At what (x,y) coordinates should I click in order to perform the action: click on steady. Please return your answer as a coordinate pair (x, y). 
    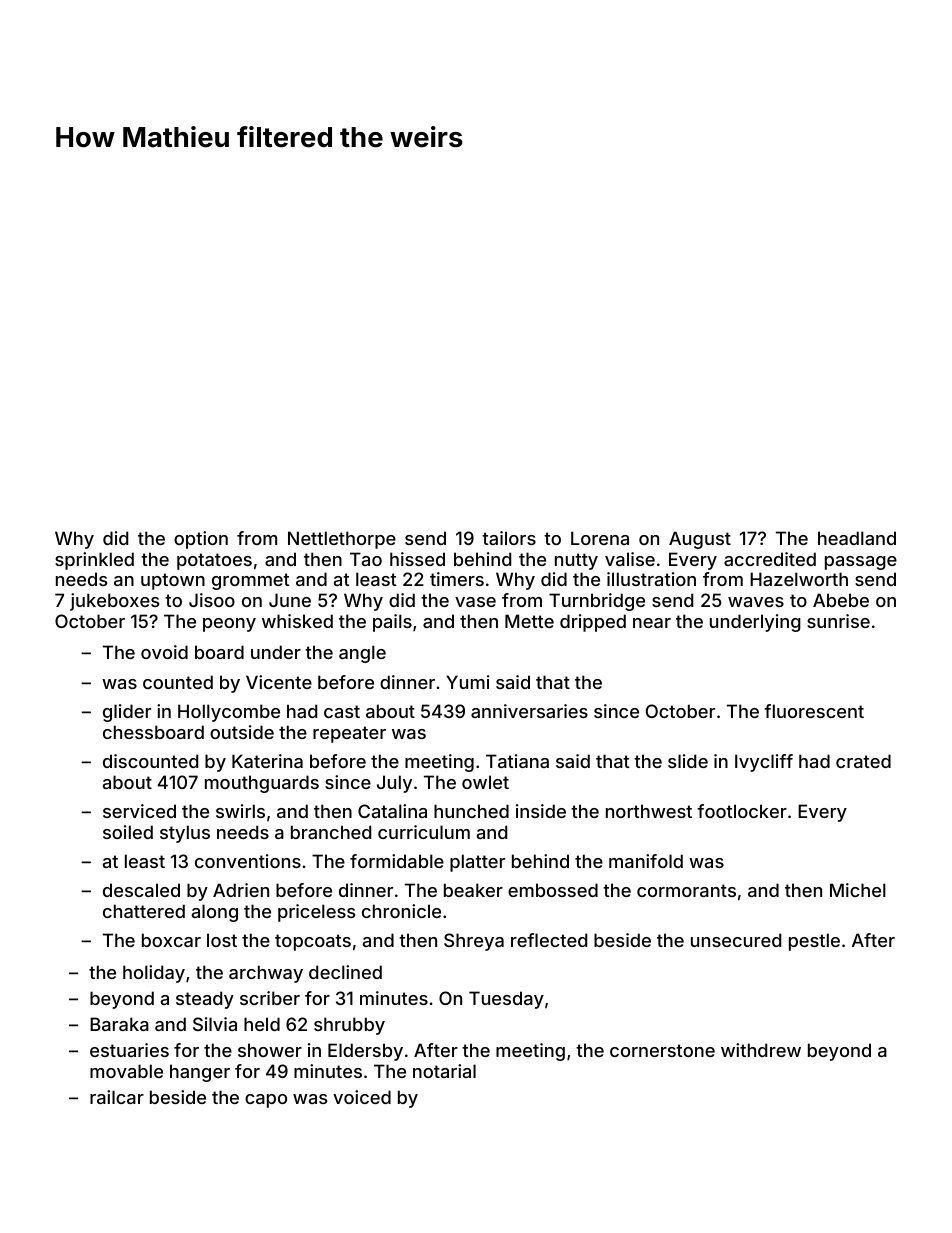
    Looking at the image, I should click on (205, 1000).
